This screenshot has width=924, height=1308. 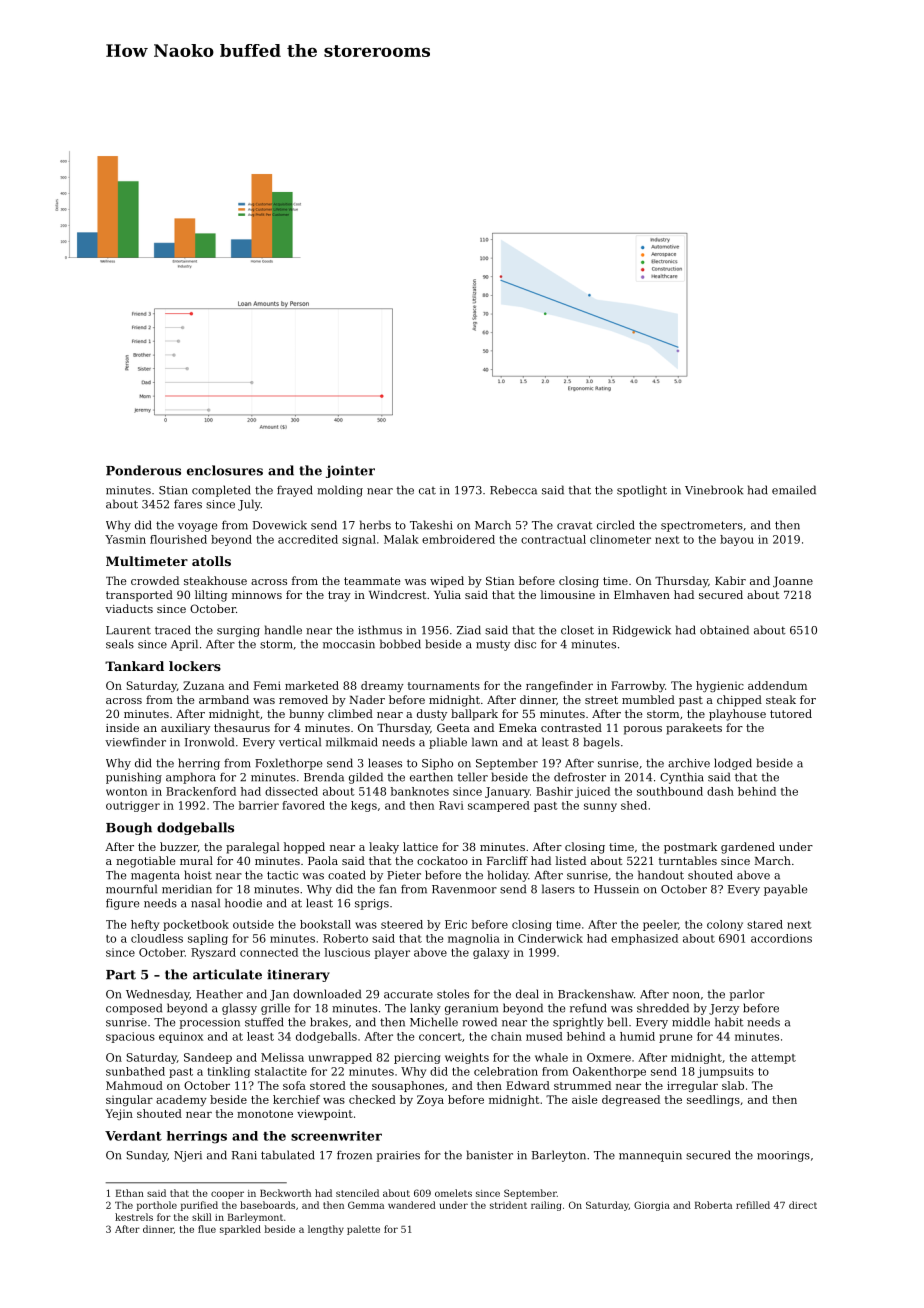 What do you see at coordinates (382, 686) in the screenshot?
I see `dreamy` at bounding box center [382, 686].
